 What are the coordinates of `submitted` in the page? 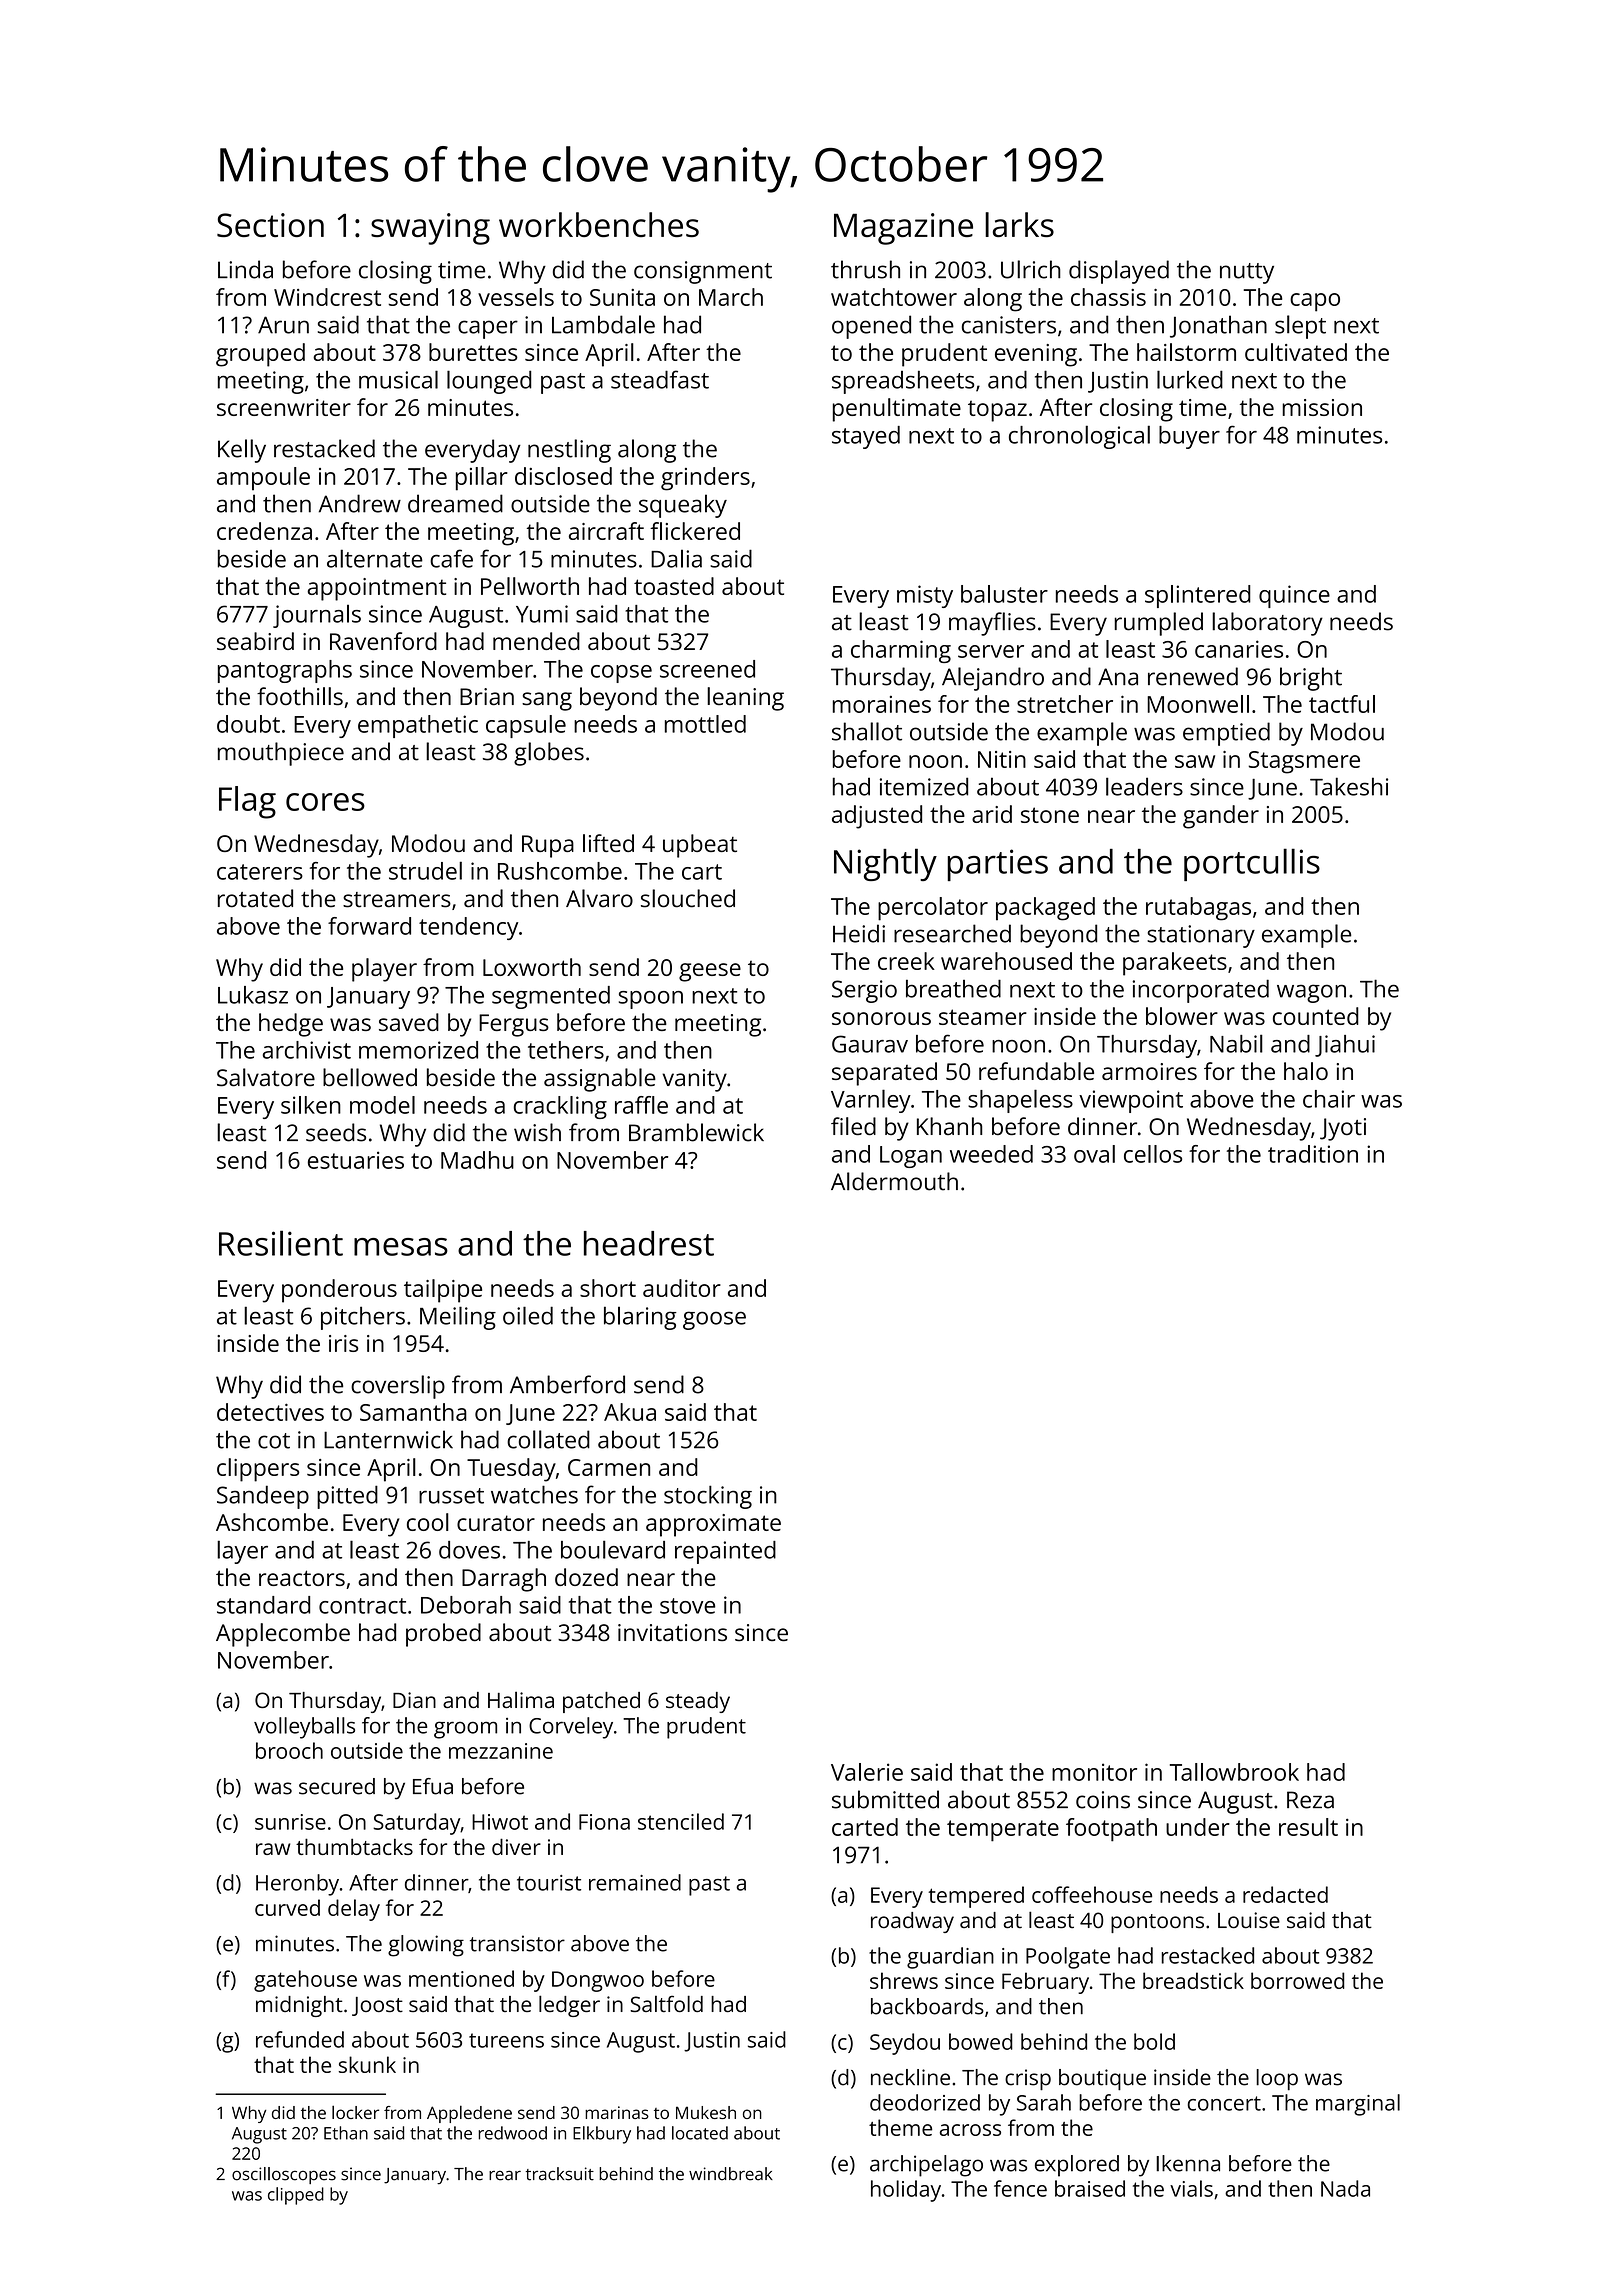 It's located at (885, 1799).
